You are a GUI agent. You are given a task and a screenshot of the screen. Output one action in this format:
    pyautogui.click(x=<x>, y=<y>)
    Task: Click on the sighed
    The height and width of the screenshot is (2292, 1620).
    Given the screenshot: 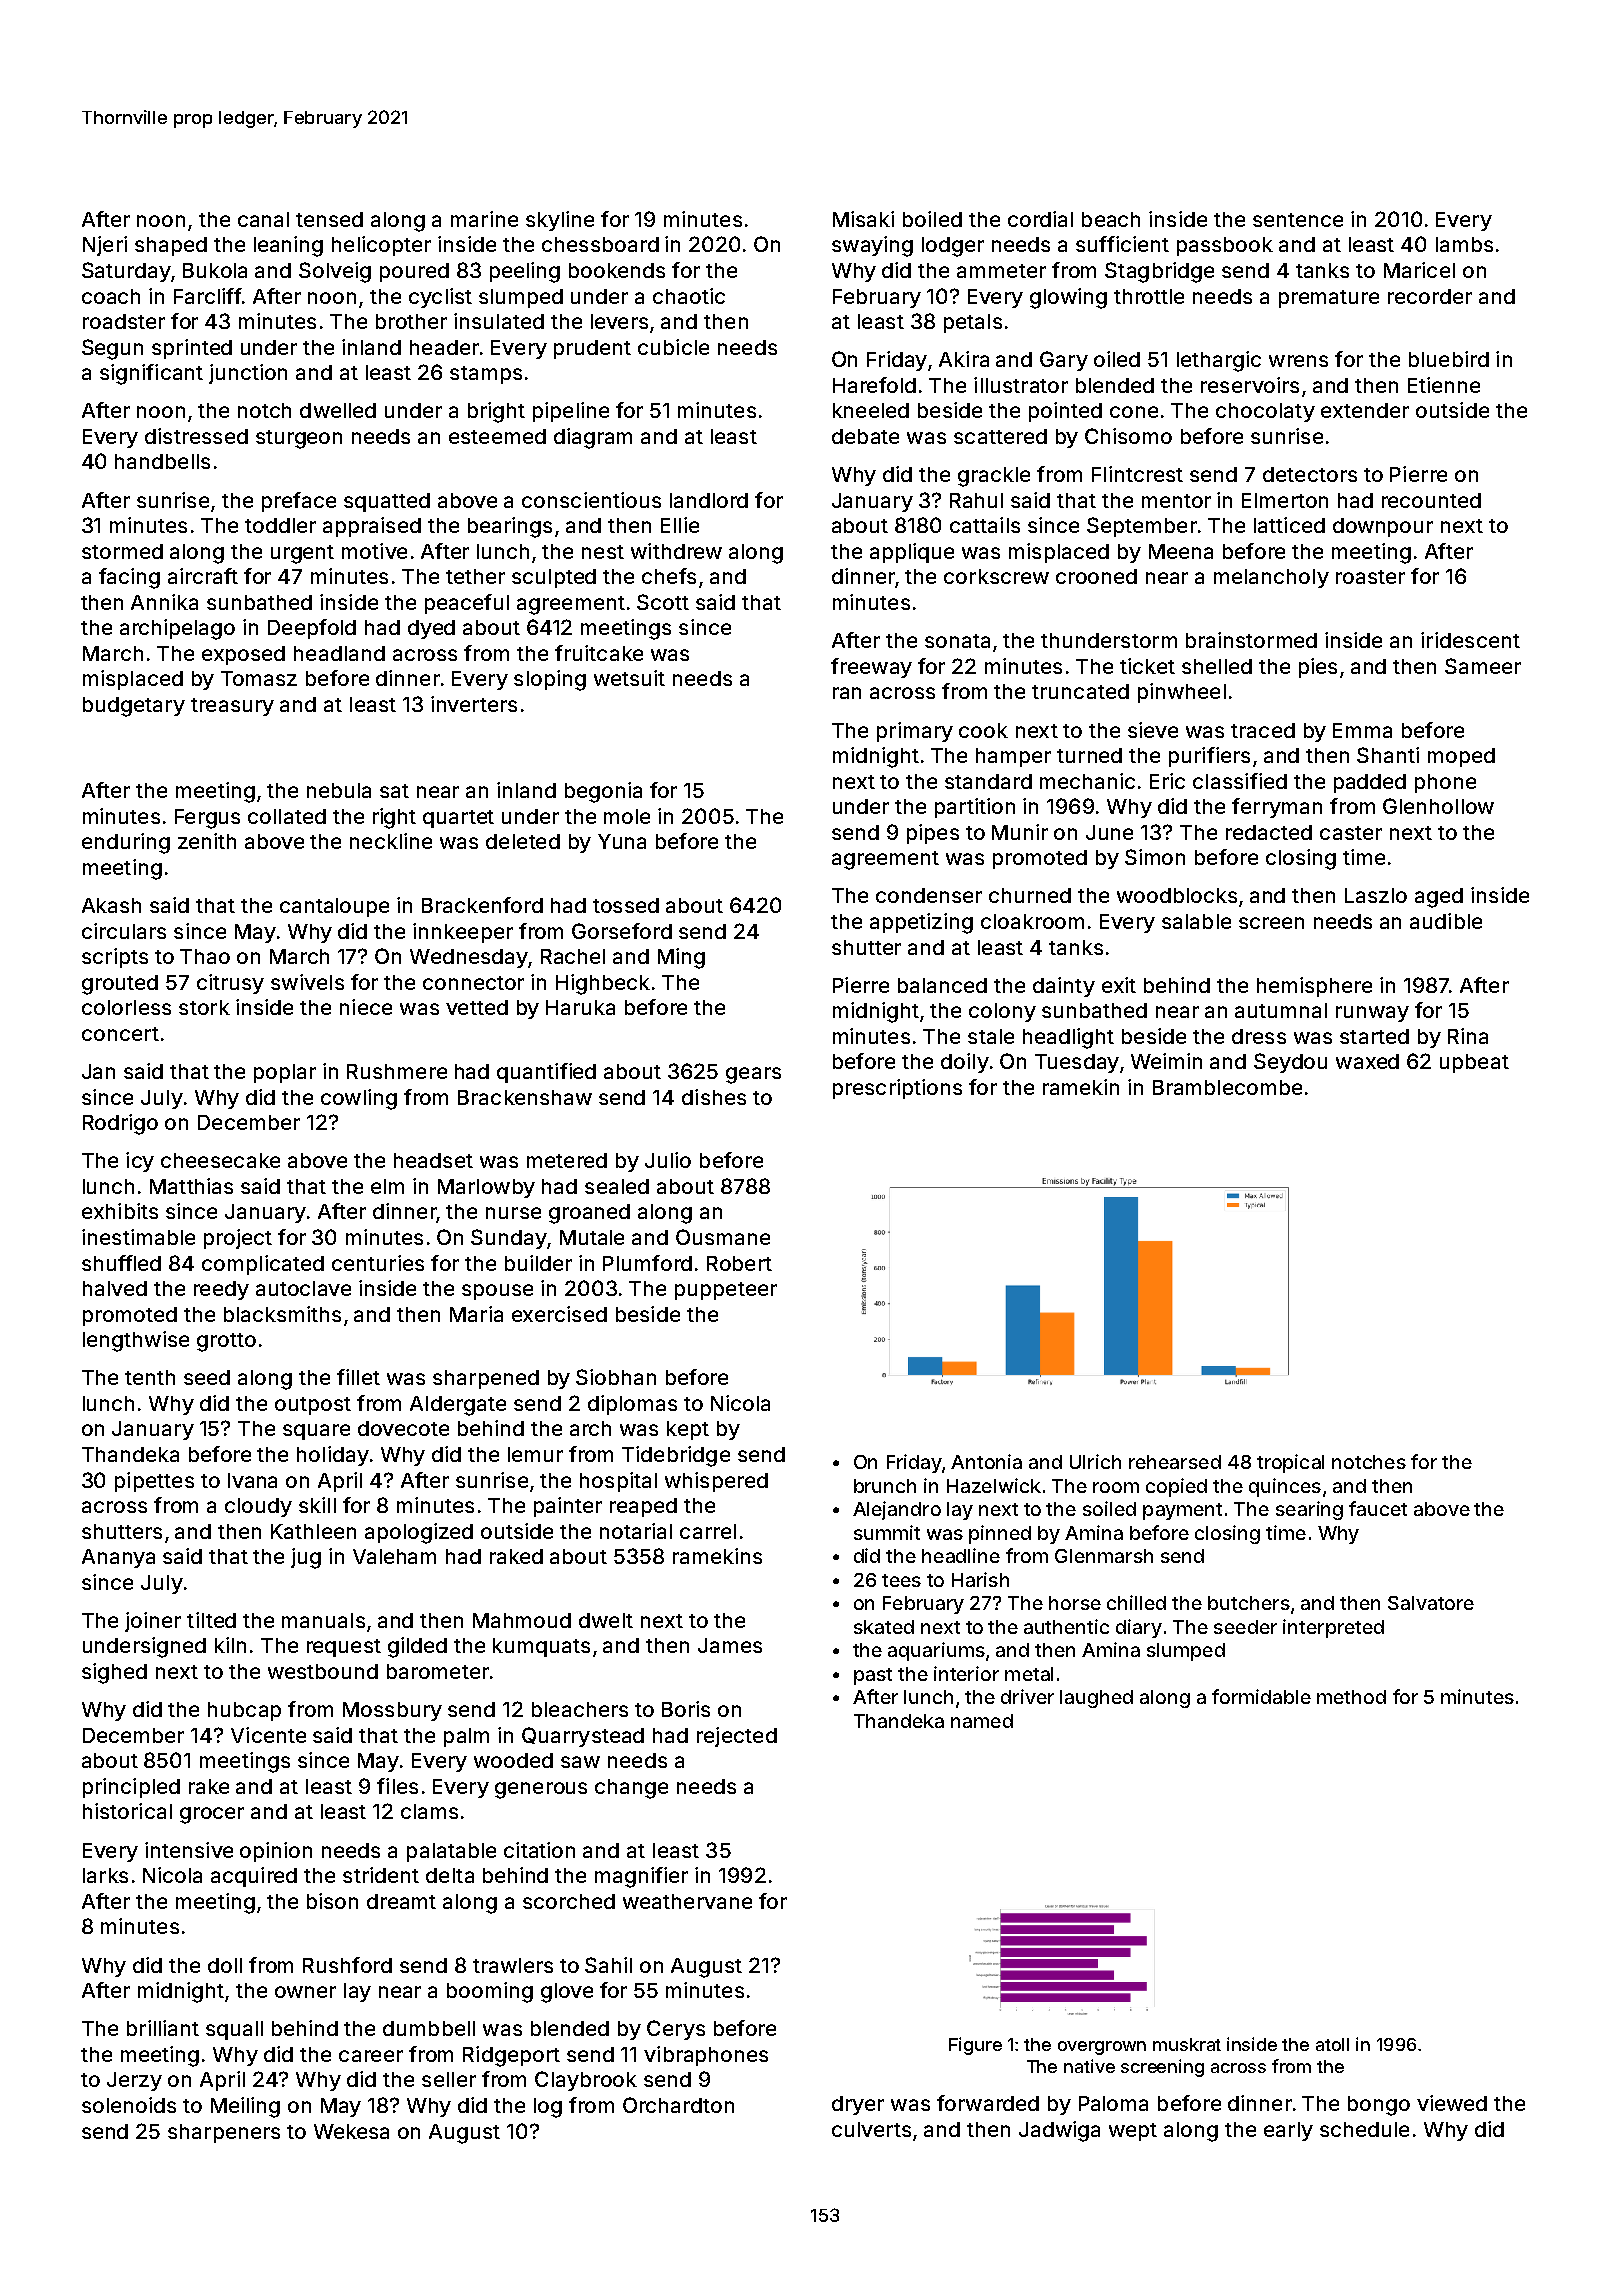 What is the action you would take?
    pyautogui.click(x=114, y=1673)
